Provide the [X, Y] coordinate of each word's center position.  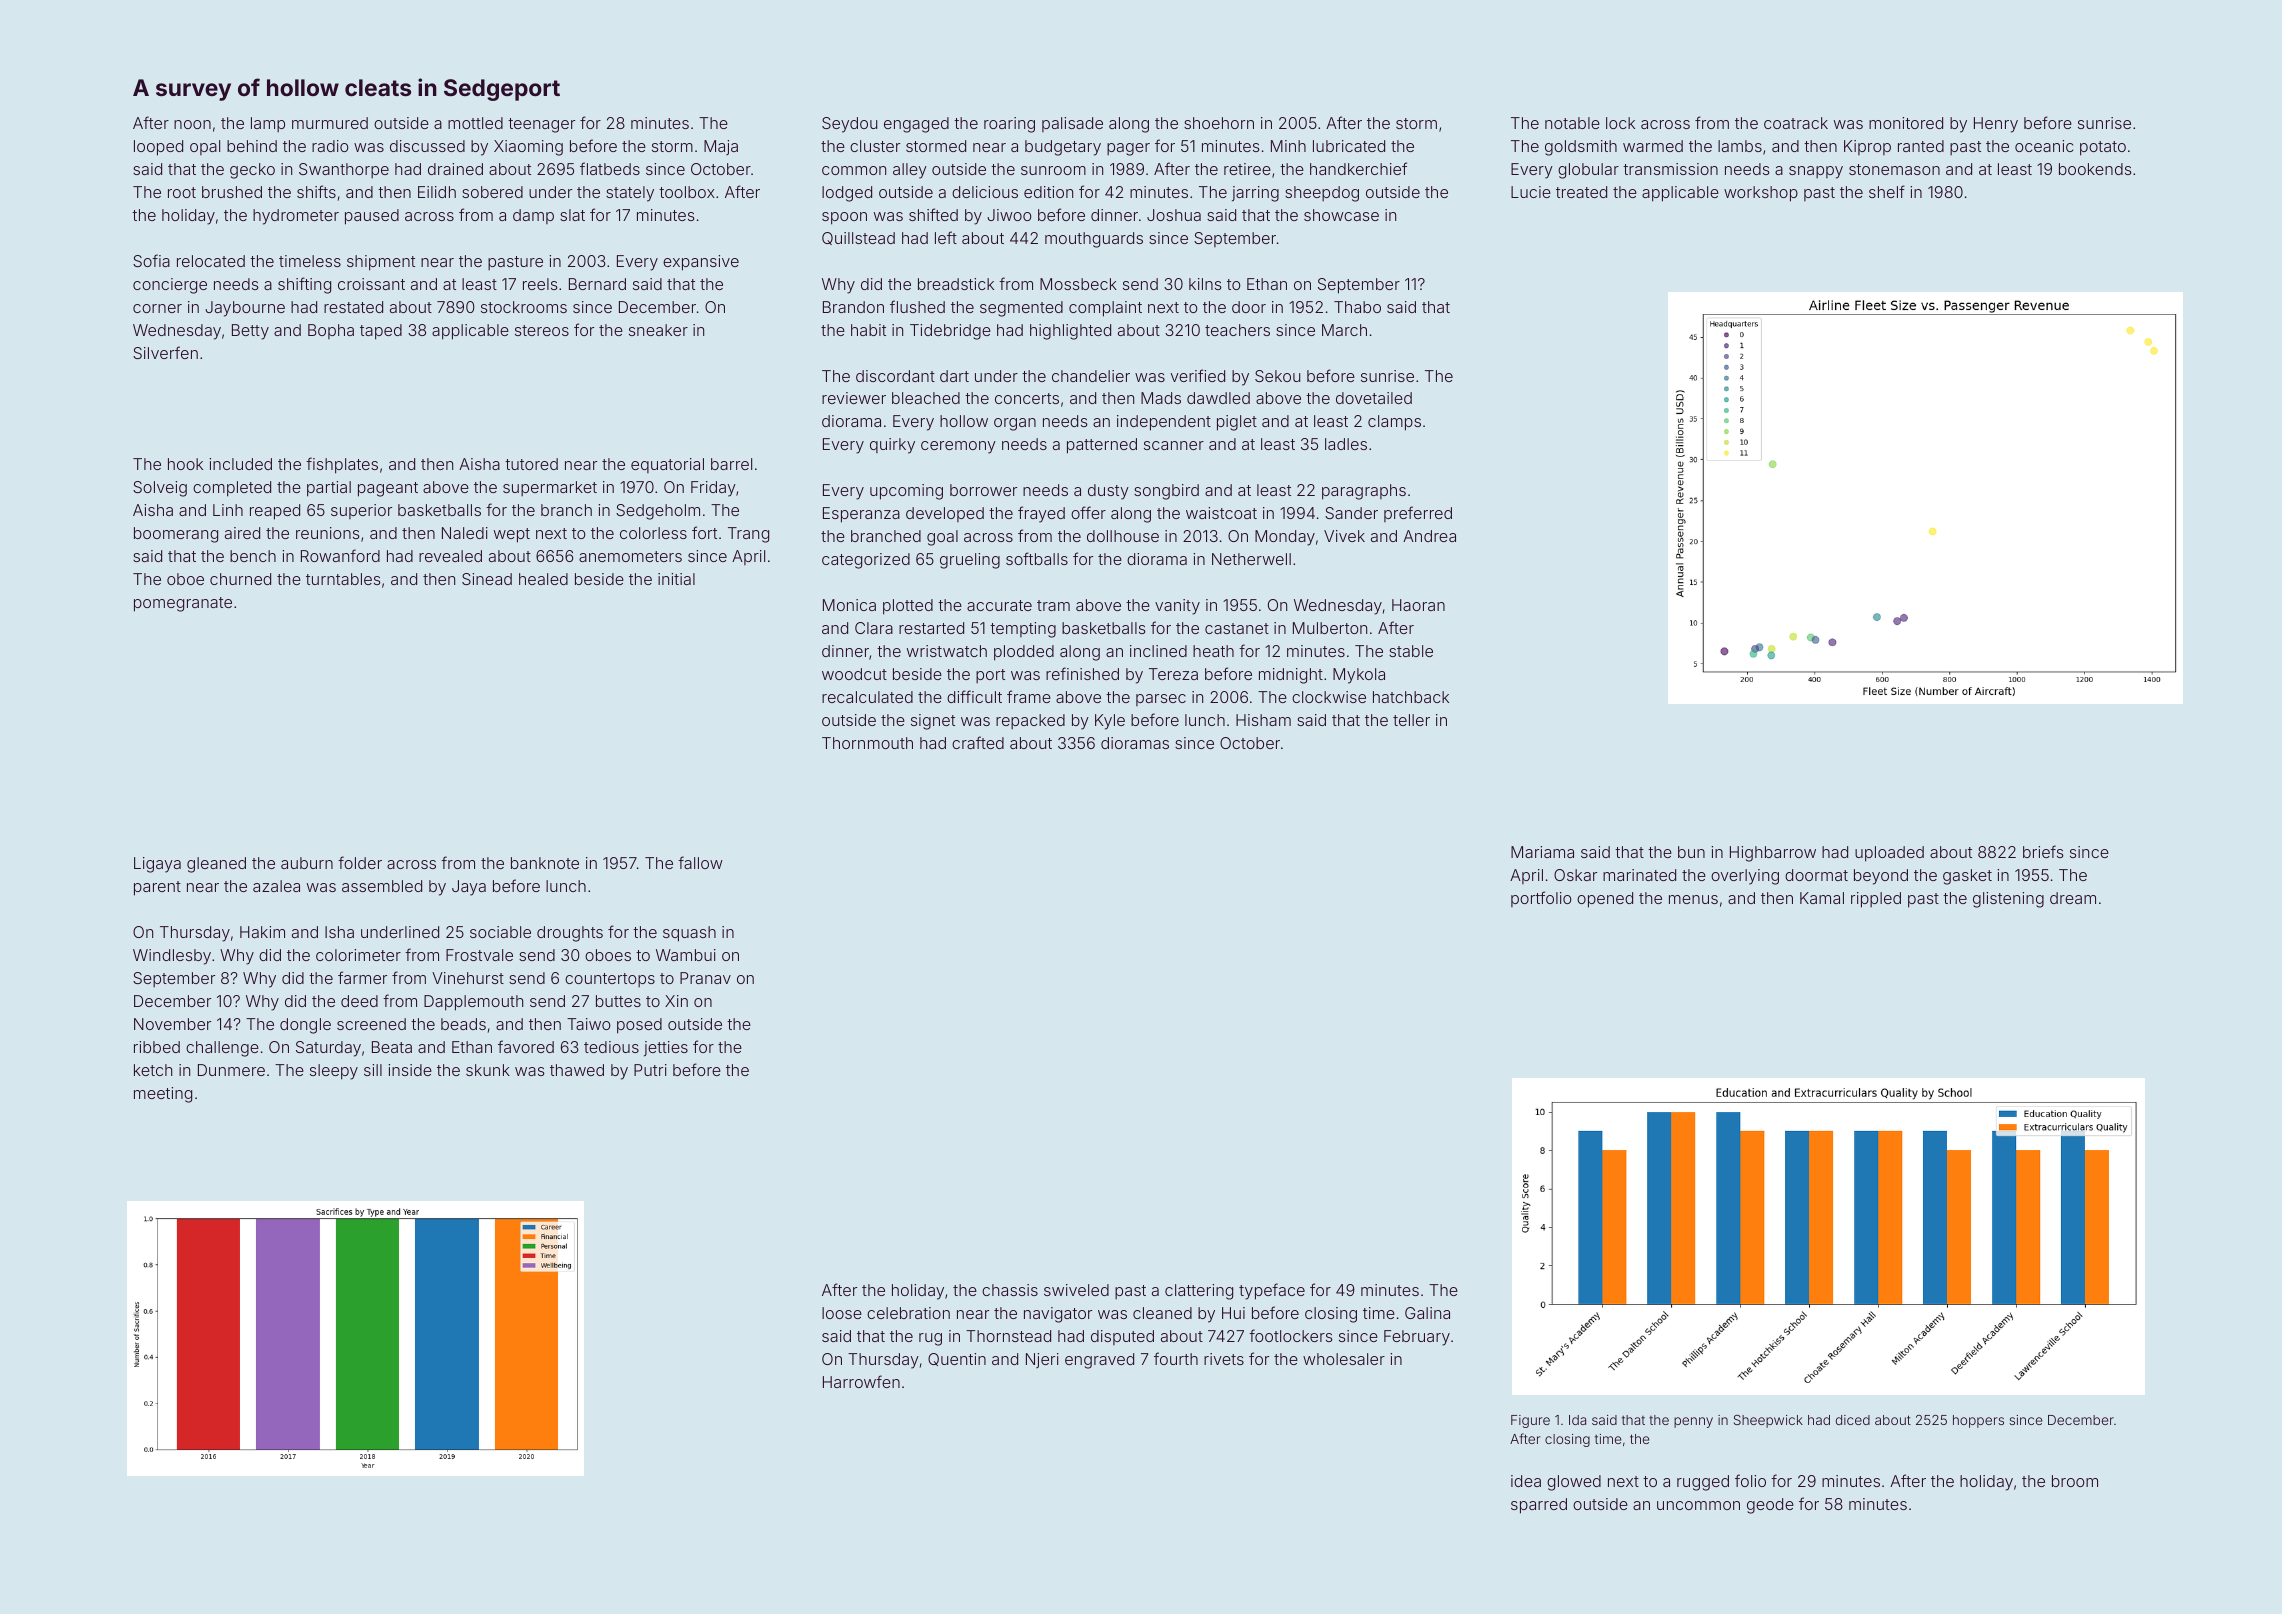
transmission [1670, 169]
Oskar [1575, 875]
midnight [1291, 676]
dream [2073, 898]
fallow [700, 862]
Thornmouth [867, 743]
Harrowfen [861, 1381]
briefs [2043, 851]
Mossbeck [1078, 284]
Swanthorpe [344, 170]
